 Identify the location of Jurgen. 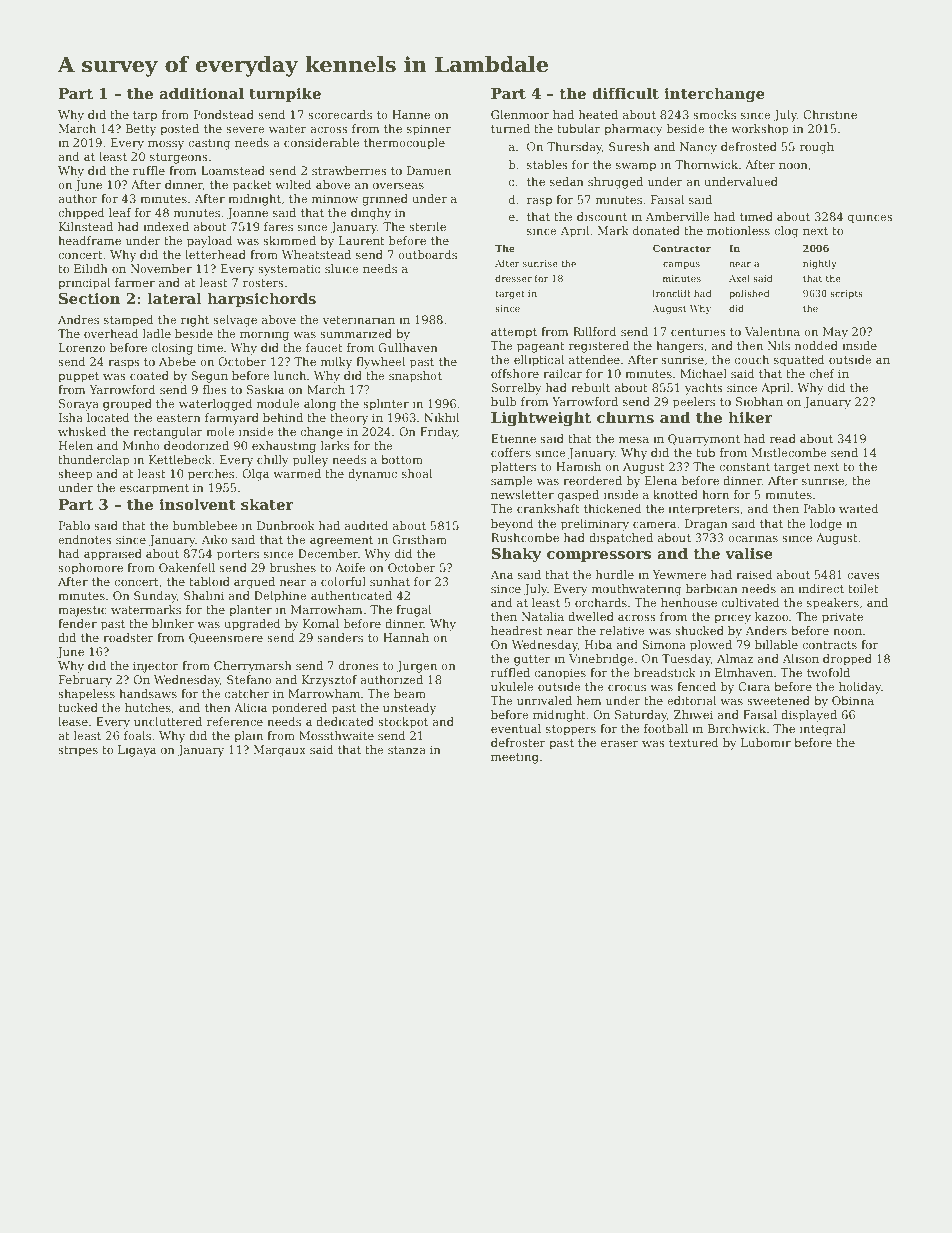
(416, 667).
